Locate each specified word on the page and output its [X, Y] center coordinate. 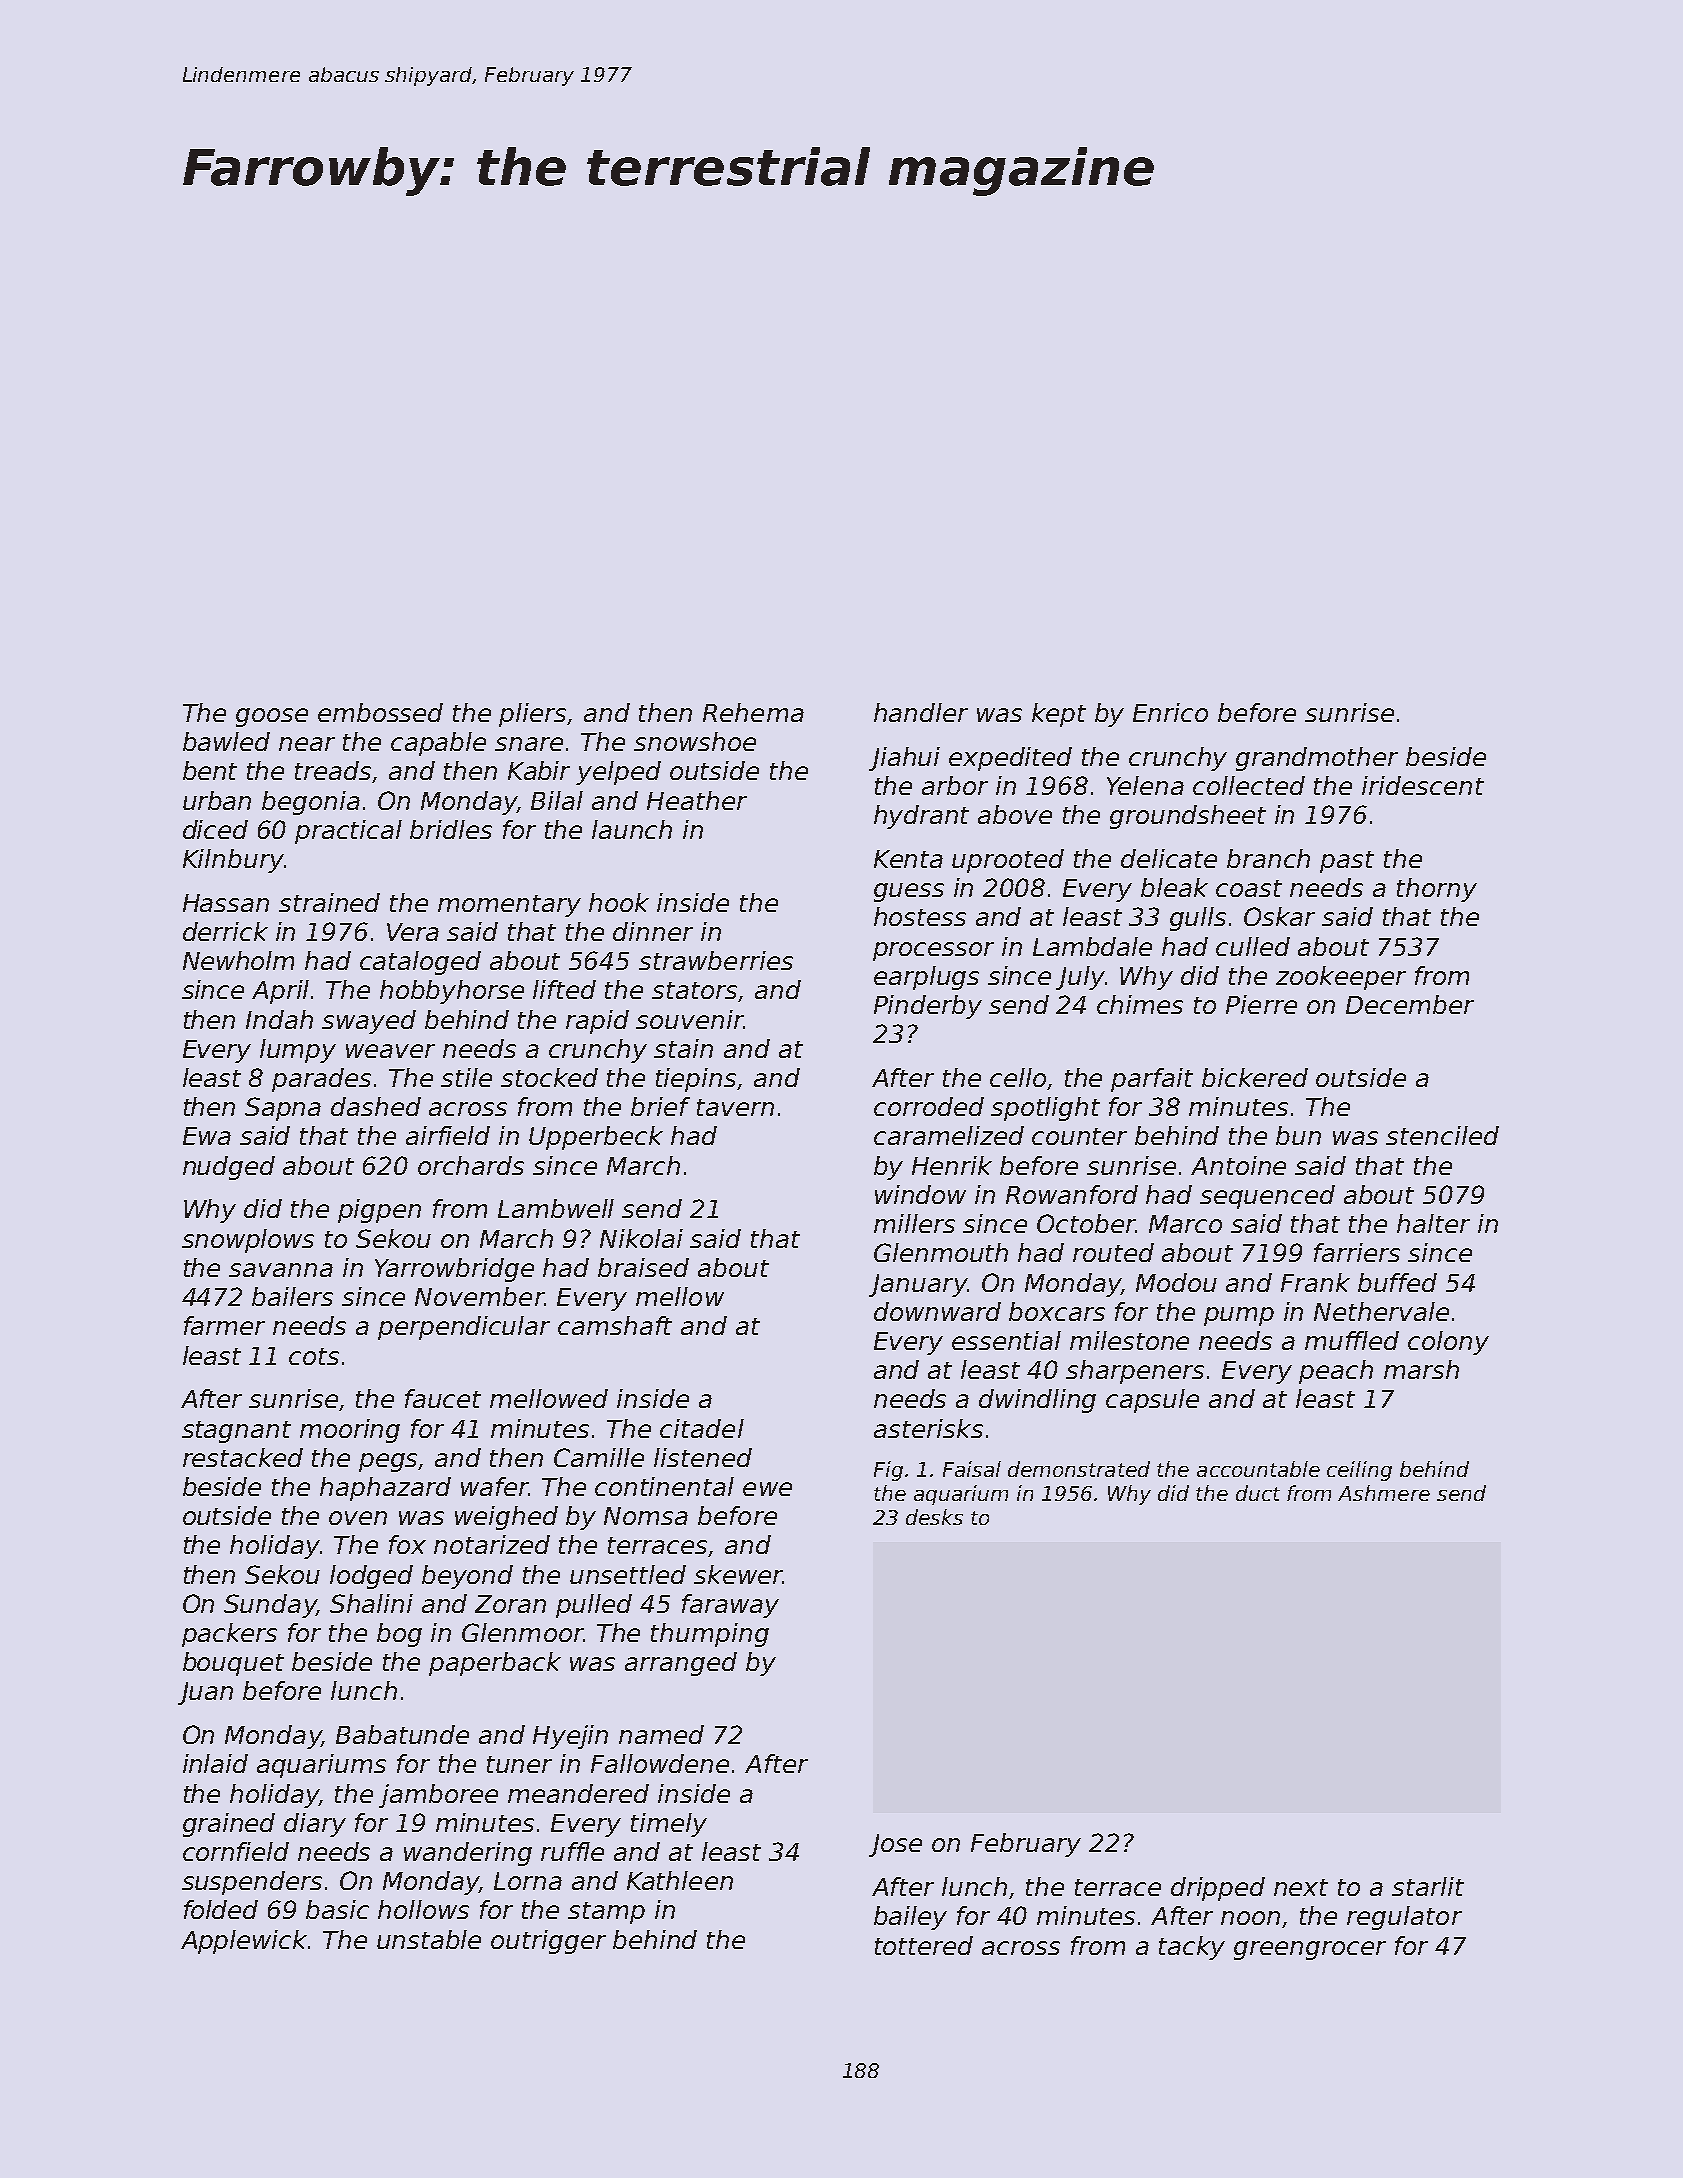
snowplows [248, 1241]
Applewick [244, 1942]
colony [1448, 1343]
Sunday [270, 1606]
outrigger [548, 1942]
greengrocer [1310, 1950]
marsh [1421, 1369]
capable [438, 744]
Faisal [972, 1469]
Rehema [753, 712]
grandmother [1317, 759]
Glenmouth [941, 1252]
